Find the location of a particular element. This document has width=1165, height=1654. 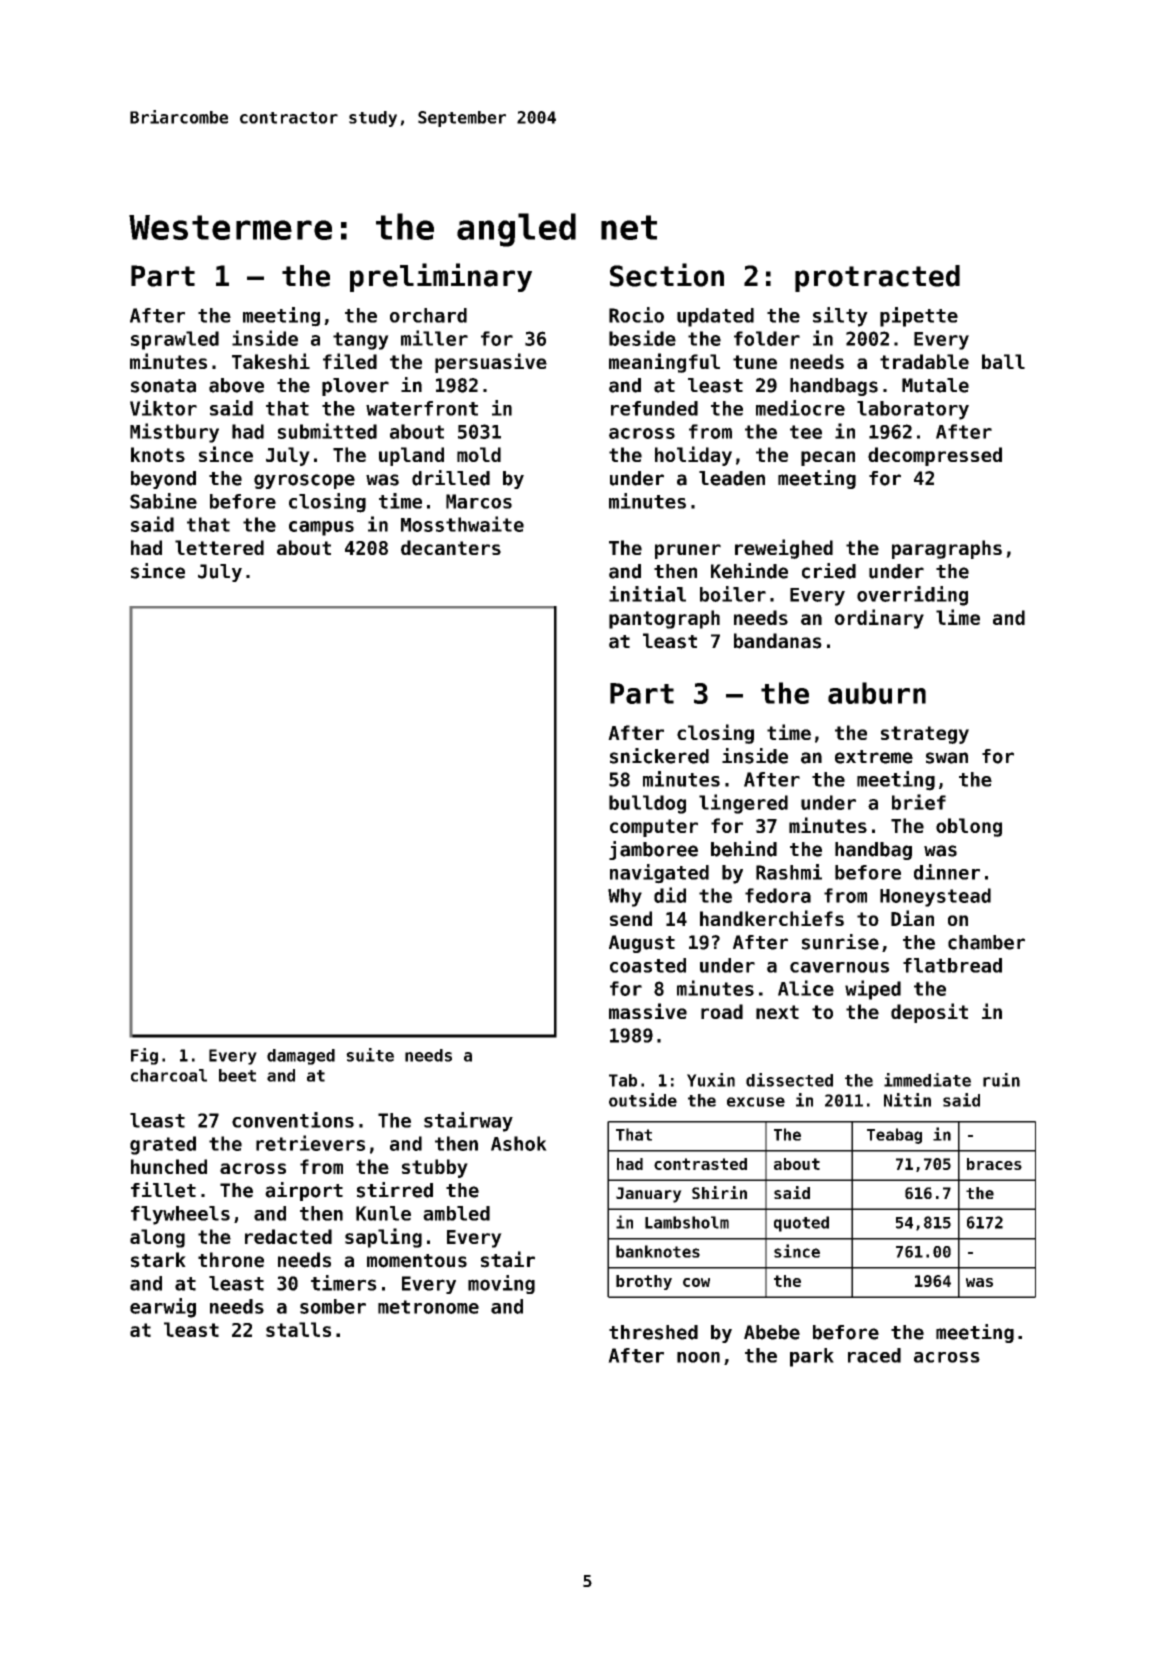

fedora is located at coordinates (778, 895).
